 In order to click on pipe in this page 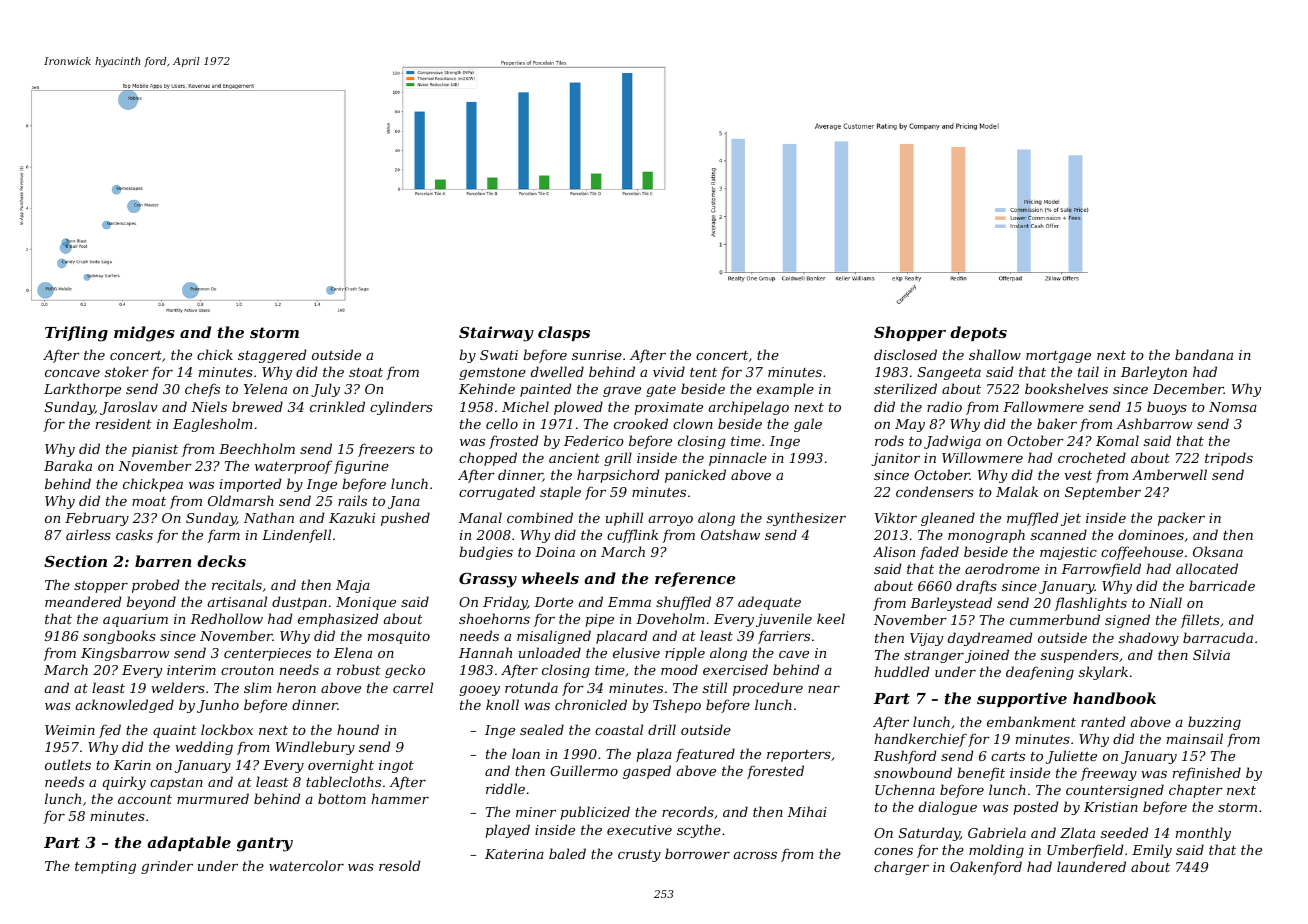, I will do `click(599, 620)`.
